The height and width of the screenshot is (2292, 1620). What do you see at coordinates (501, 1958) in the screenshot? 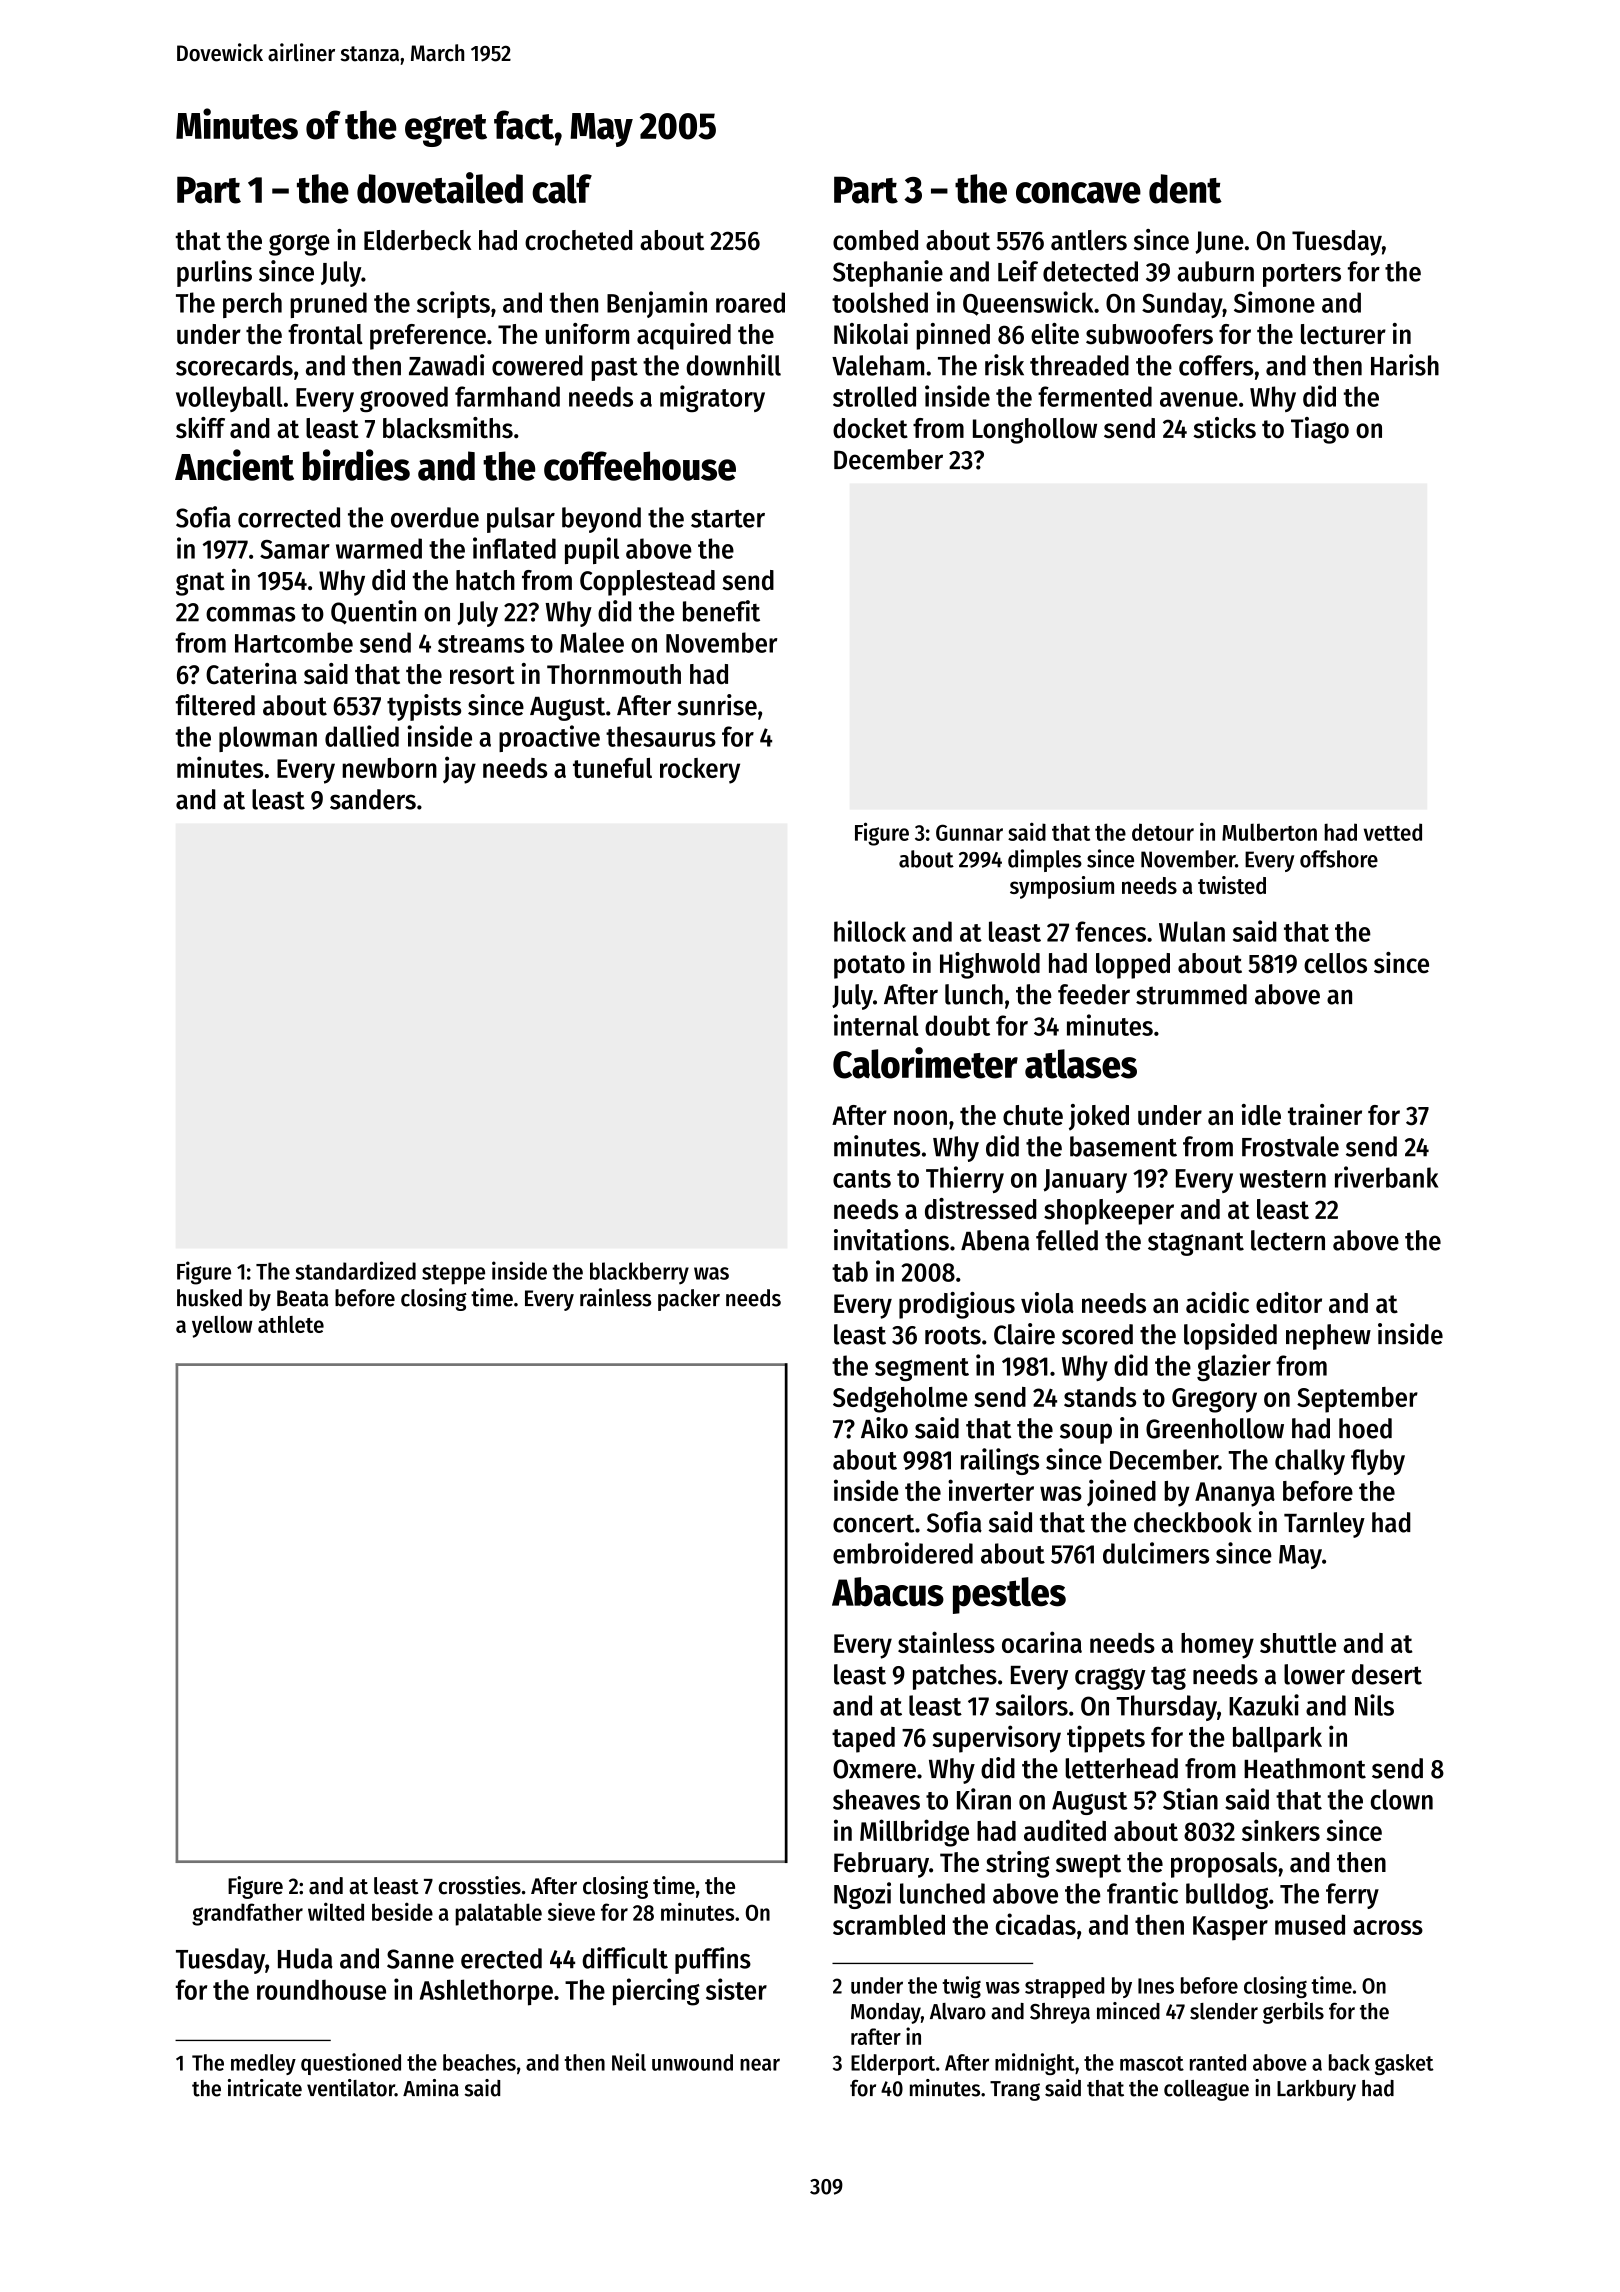
I see `erected` at bounding box center [501, 1958].
